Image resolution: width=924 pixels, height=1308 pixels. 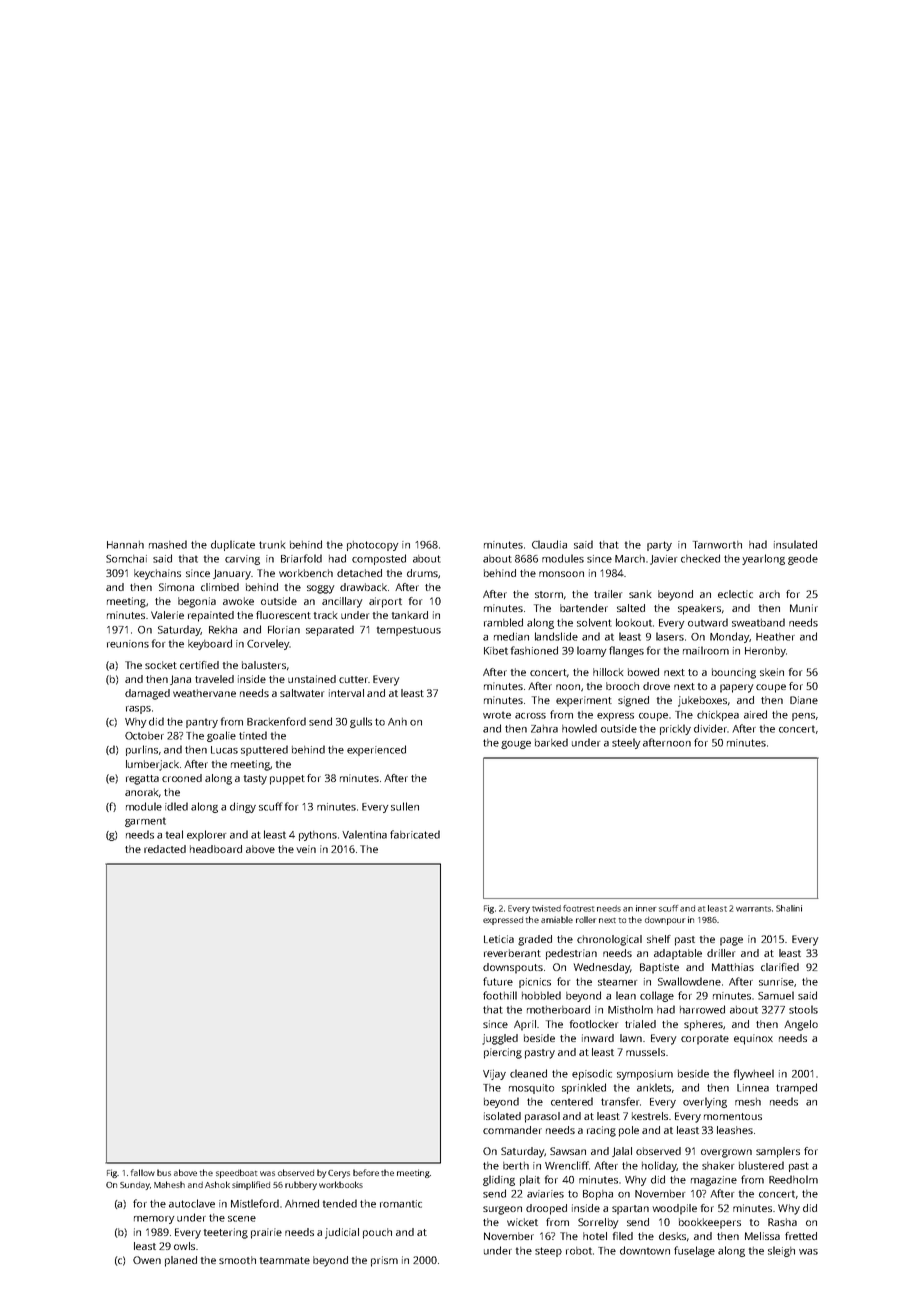 What do you see at coordinates (499, 939) in the screenshot?
I see `Leticia` at bounding box center [499, 939].
